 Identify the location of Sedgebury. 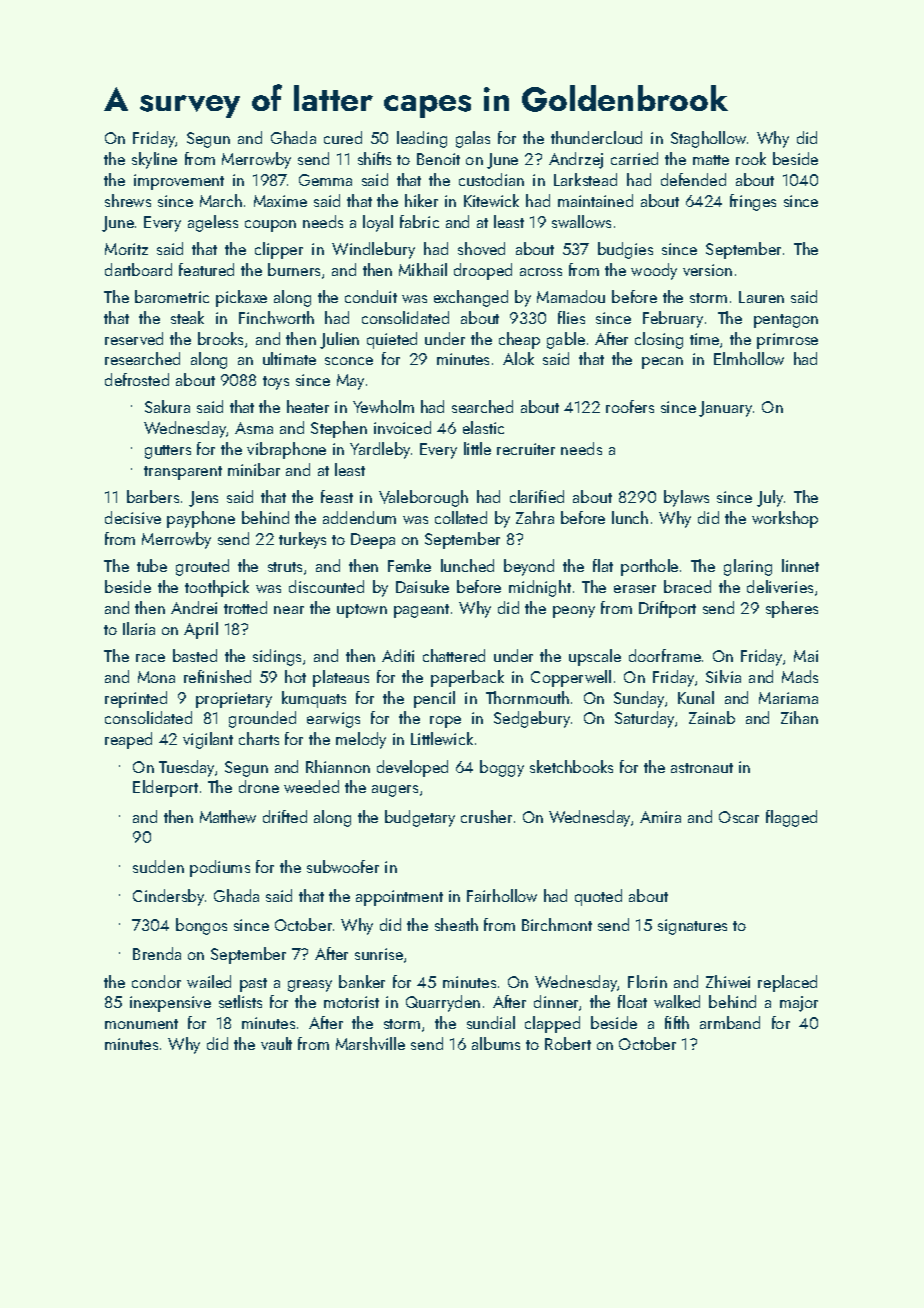
(532, 719).
